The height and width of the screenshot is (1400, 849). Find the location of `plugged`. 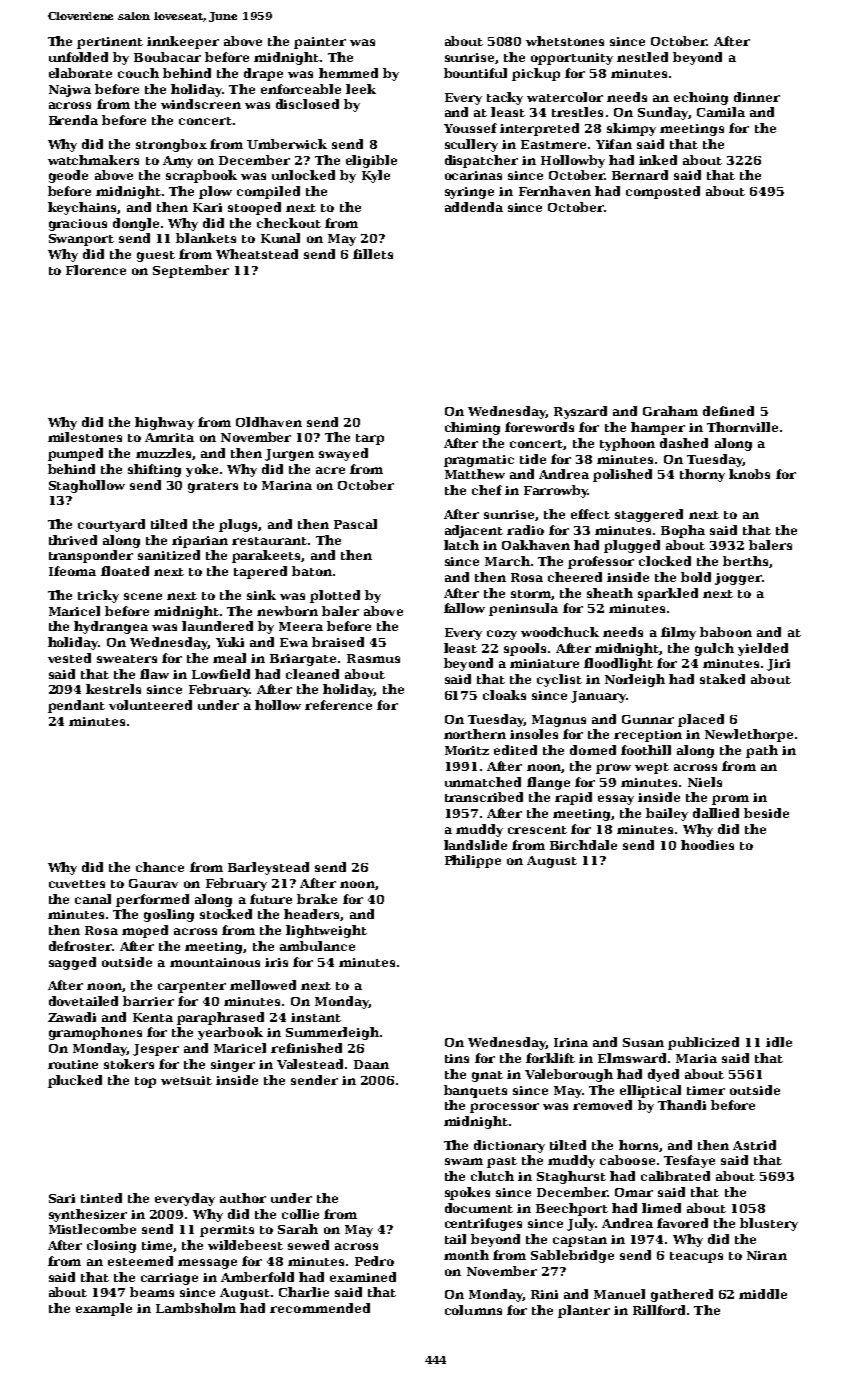

plugged is located at coordinates (632, 546).
